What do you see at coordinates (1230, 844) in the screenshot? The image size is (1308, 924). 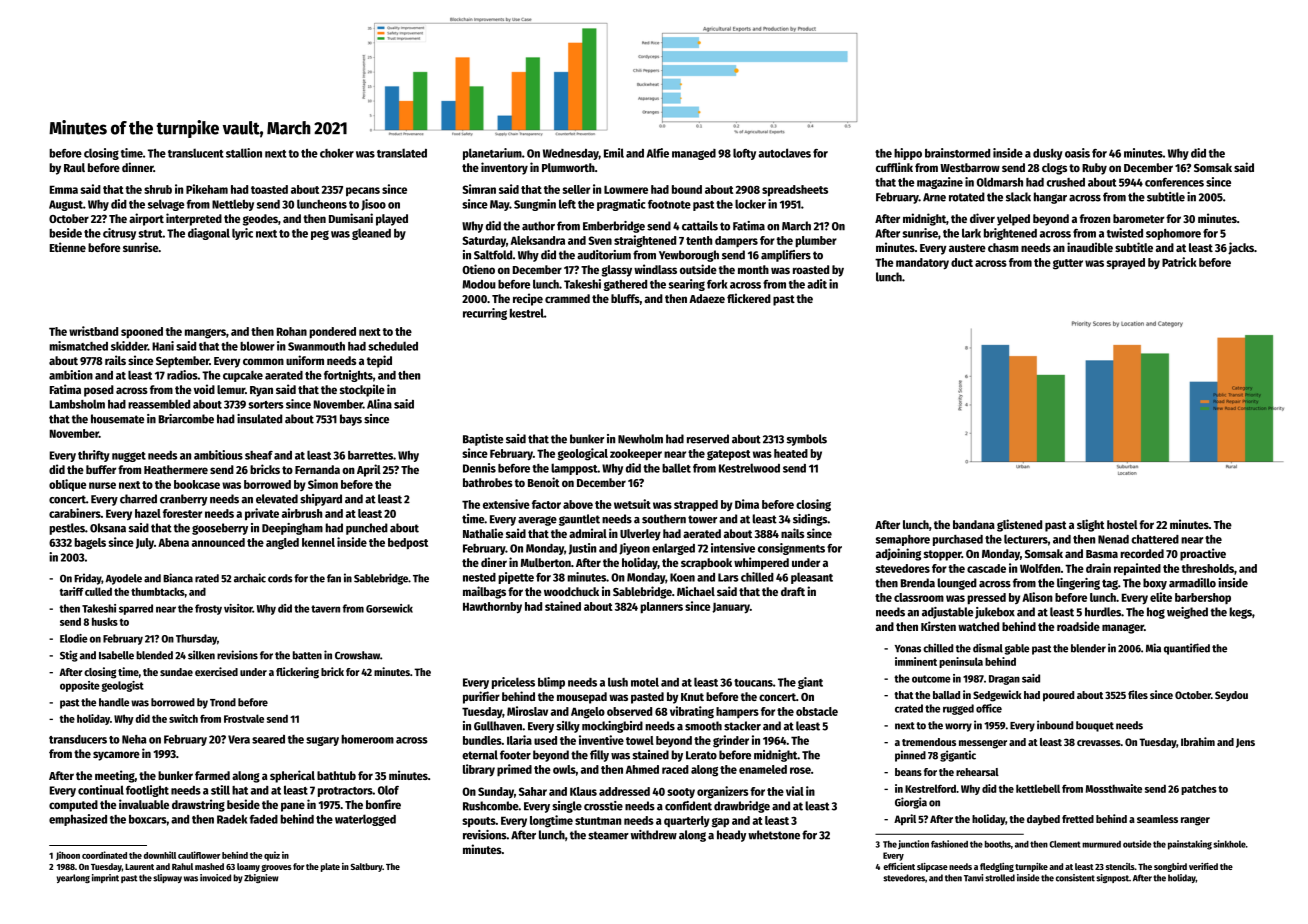 I see `sinkhole` at bounding box center [1230, 844].
